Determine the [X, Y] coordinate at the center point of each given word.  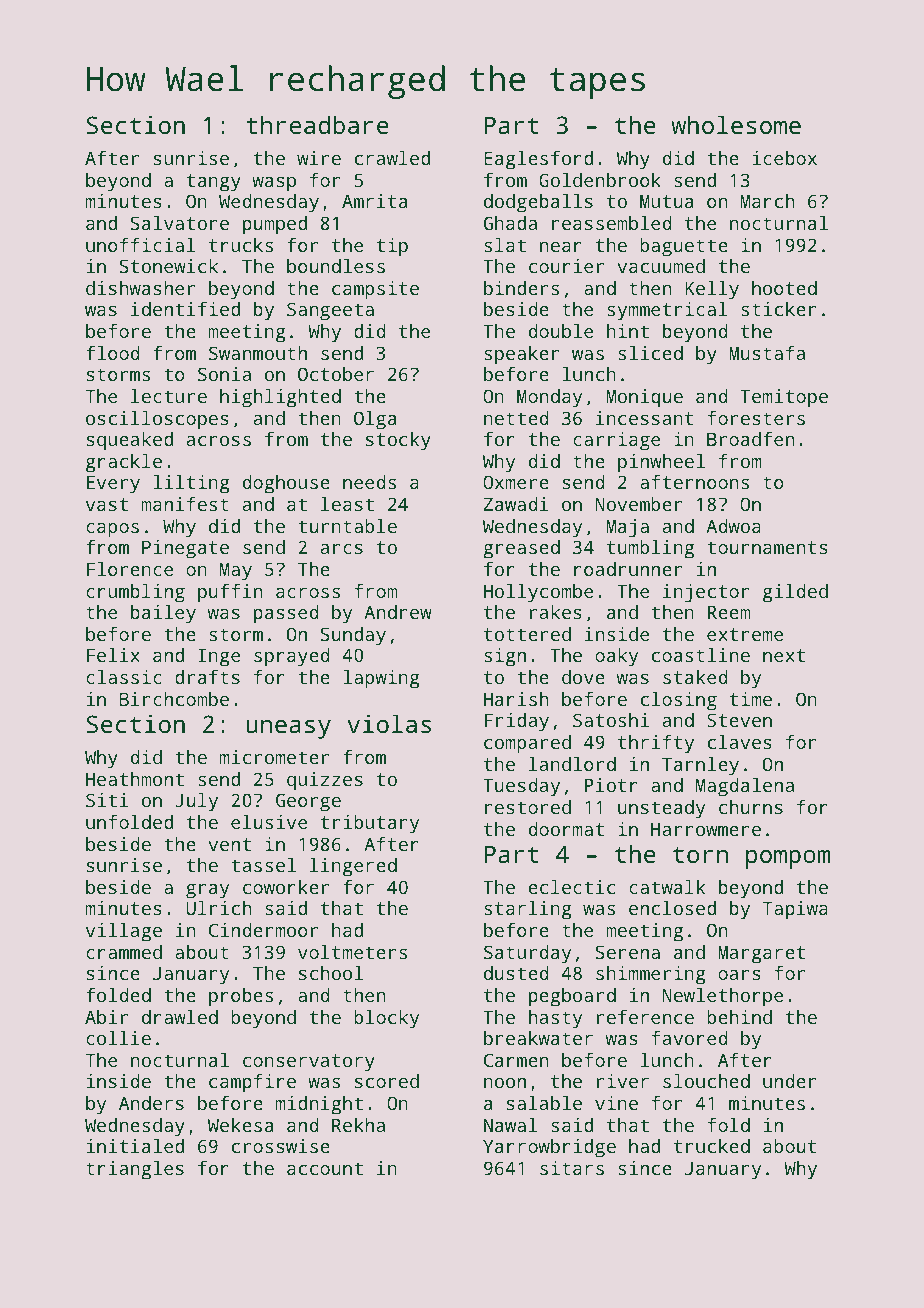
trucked [712, 1146]
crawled [392, 158]
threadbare [317, 124]
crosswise [281, 1146]
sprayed [292, 657]
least [347, 504]
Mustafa [767, 352]
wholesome [736, 124]
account [325, 1168]
